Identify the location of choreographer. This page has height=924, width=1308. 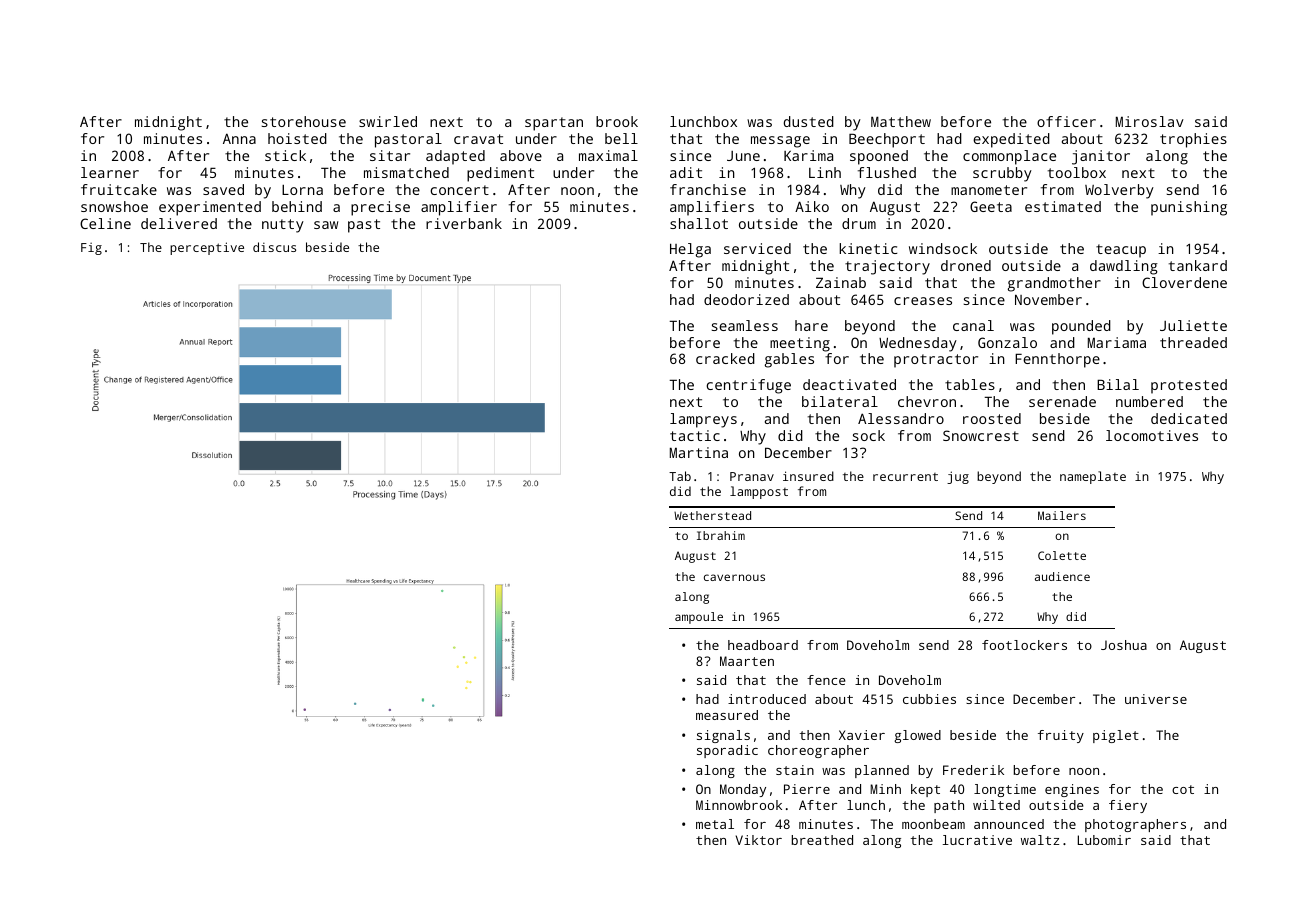
(818, 751).
